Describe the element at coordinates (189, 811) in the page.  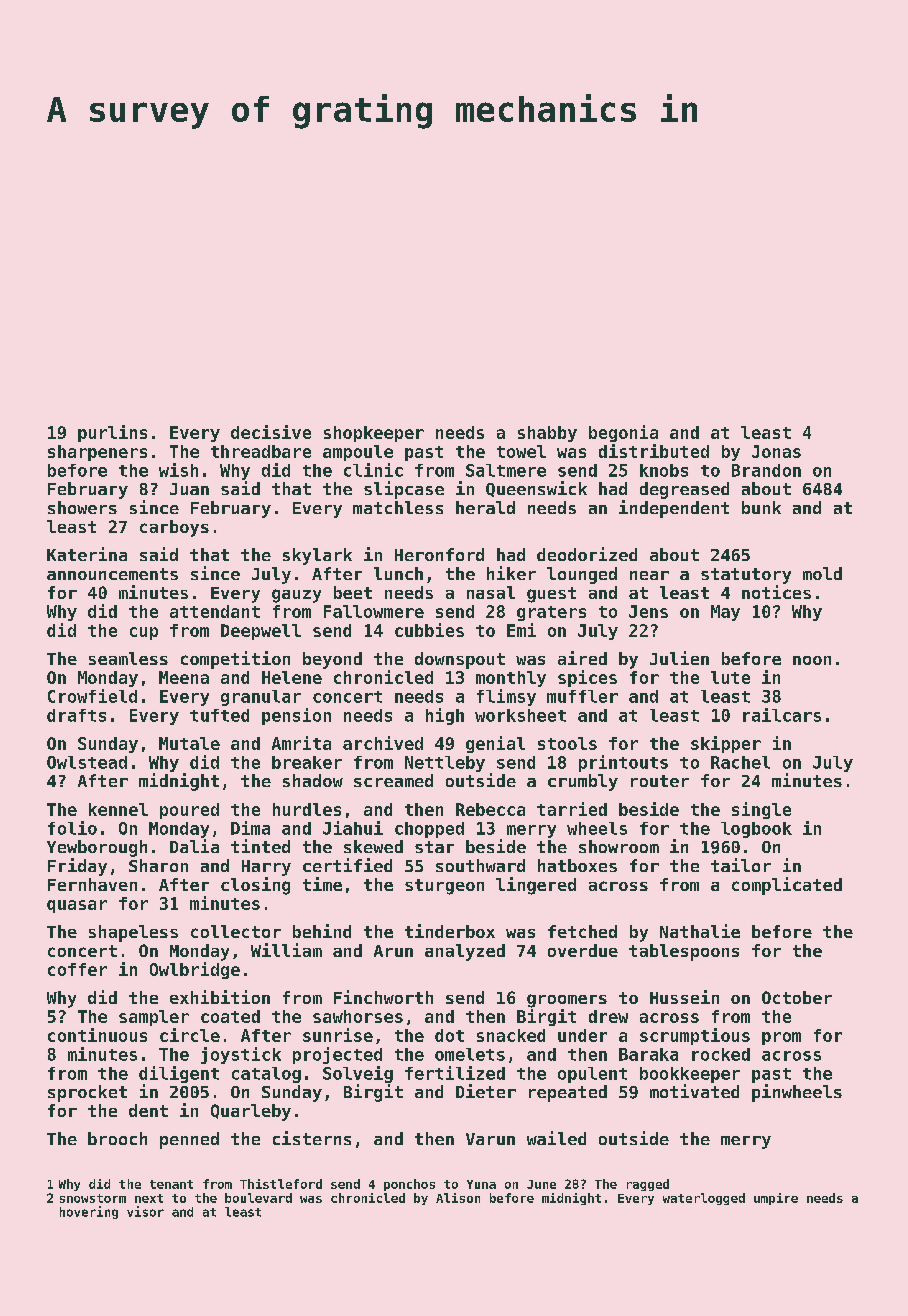
I see `poured` at that location.
